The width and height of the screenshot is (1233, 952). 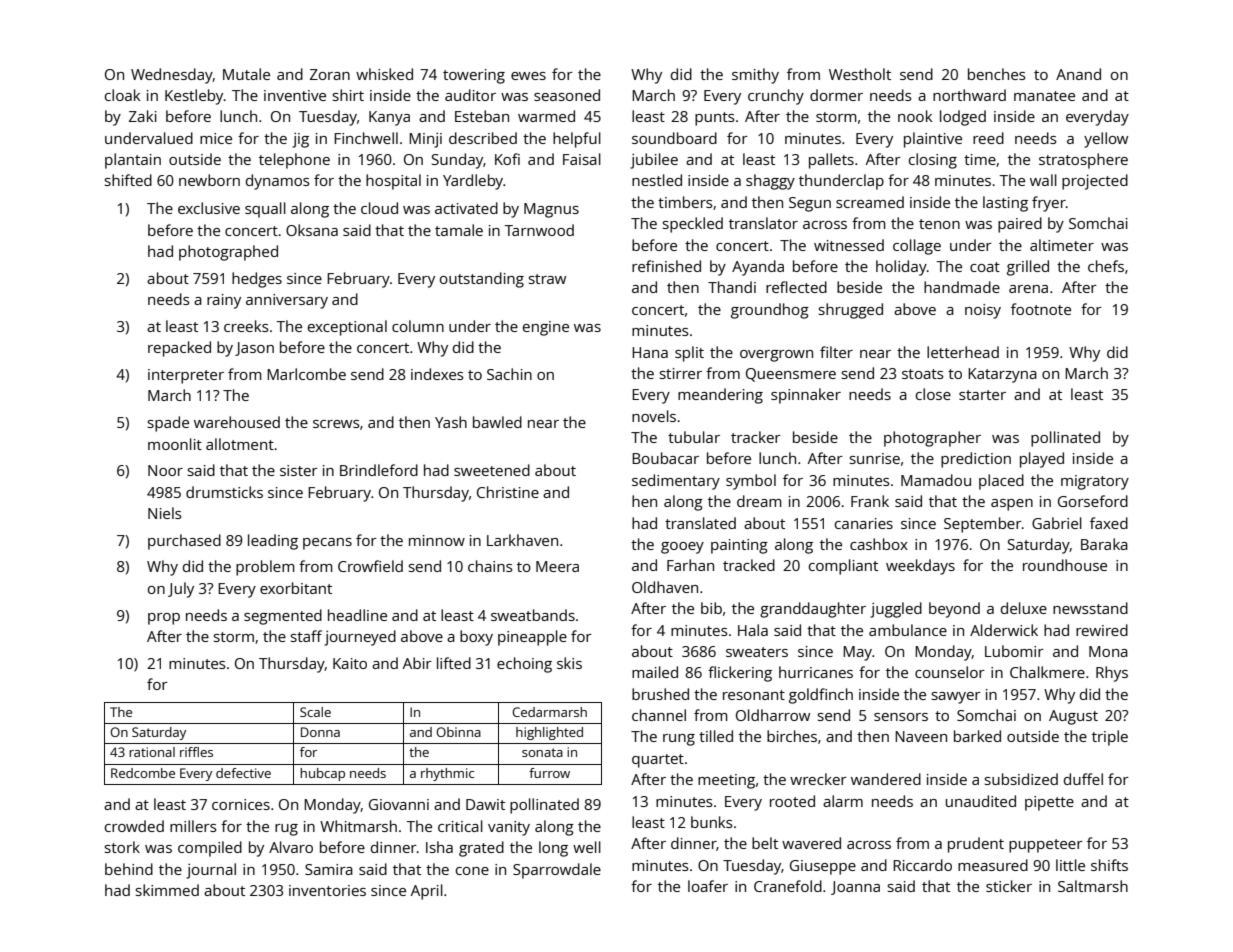 I want to click on exclusive, so click(x=209, y=208).
